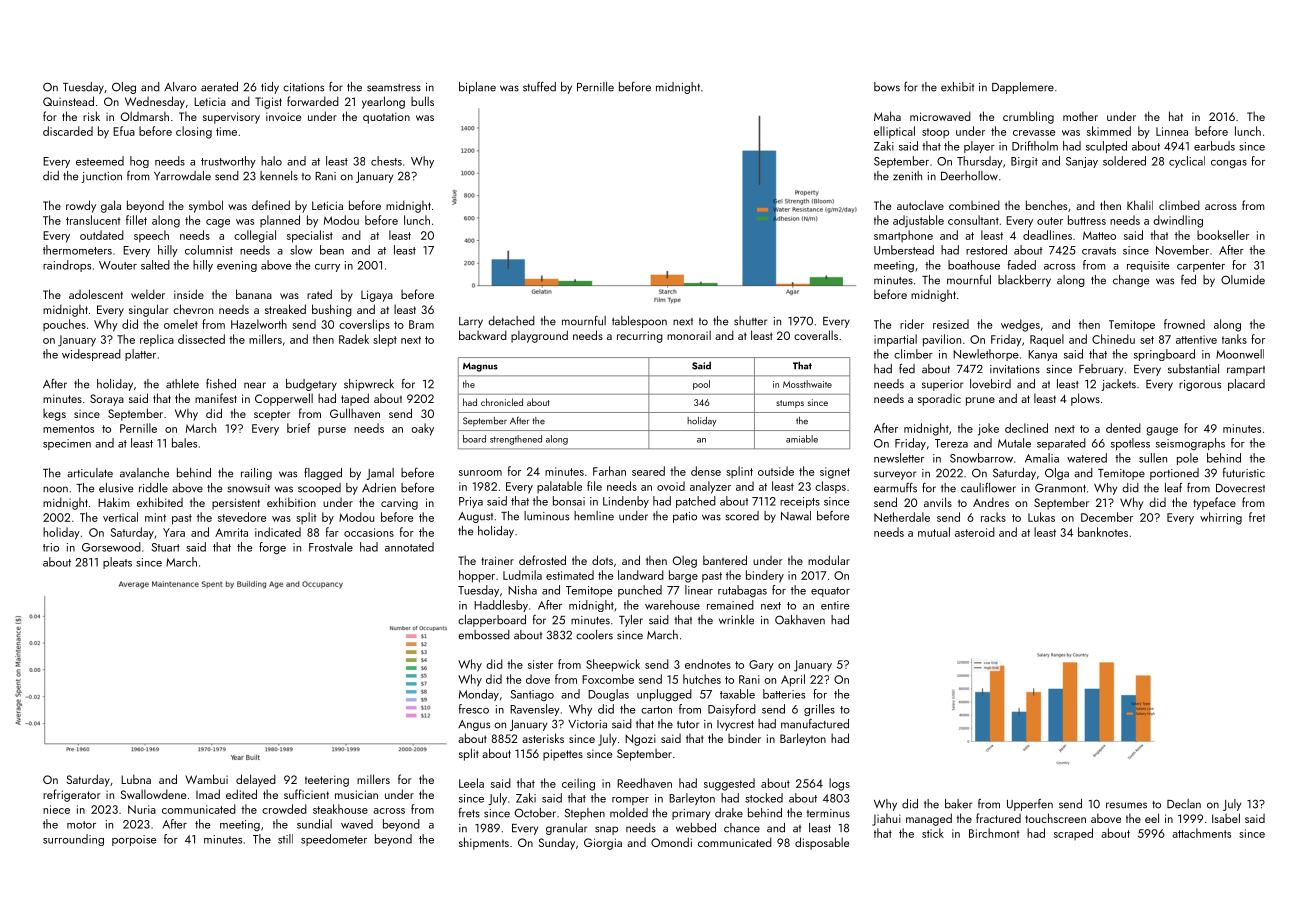 The height and width of the screenshot is (924, 1308). What do you see at coordinates (1085, 399) in the screenshot?
I see `plows` at bounding box center [1085, 399].
